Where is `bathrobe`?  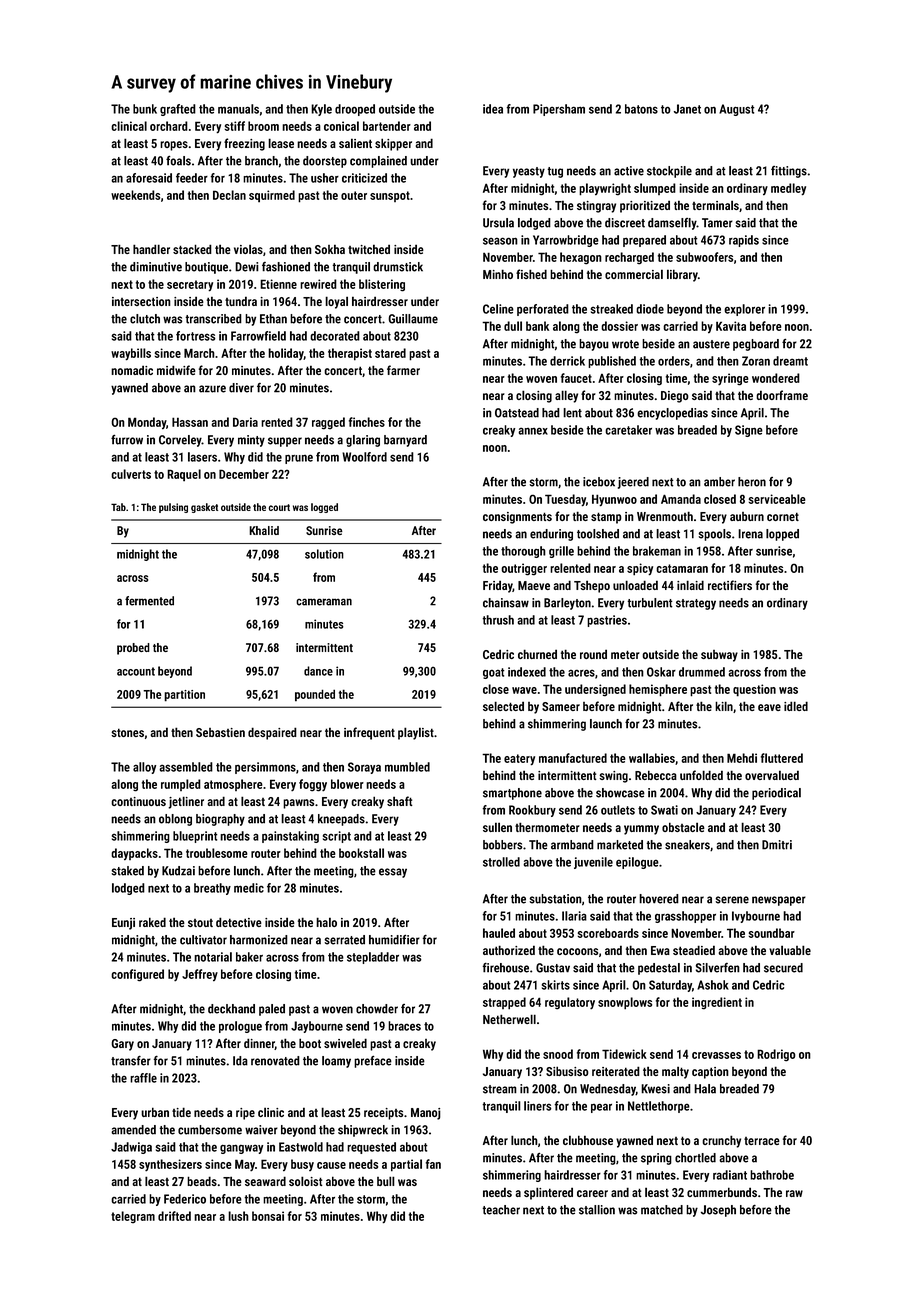 bathrobe is located at coordinates (772, 1175).
